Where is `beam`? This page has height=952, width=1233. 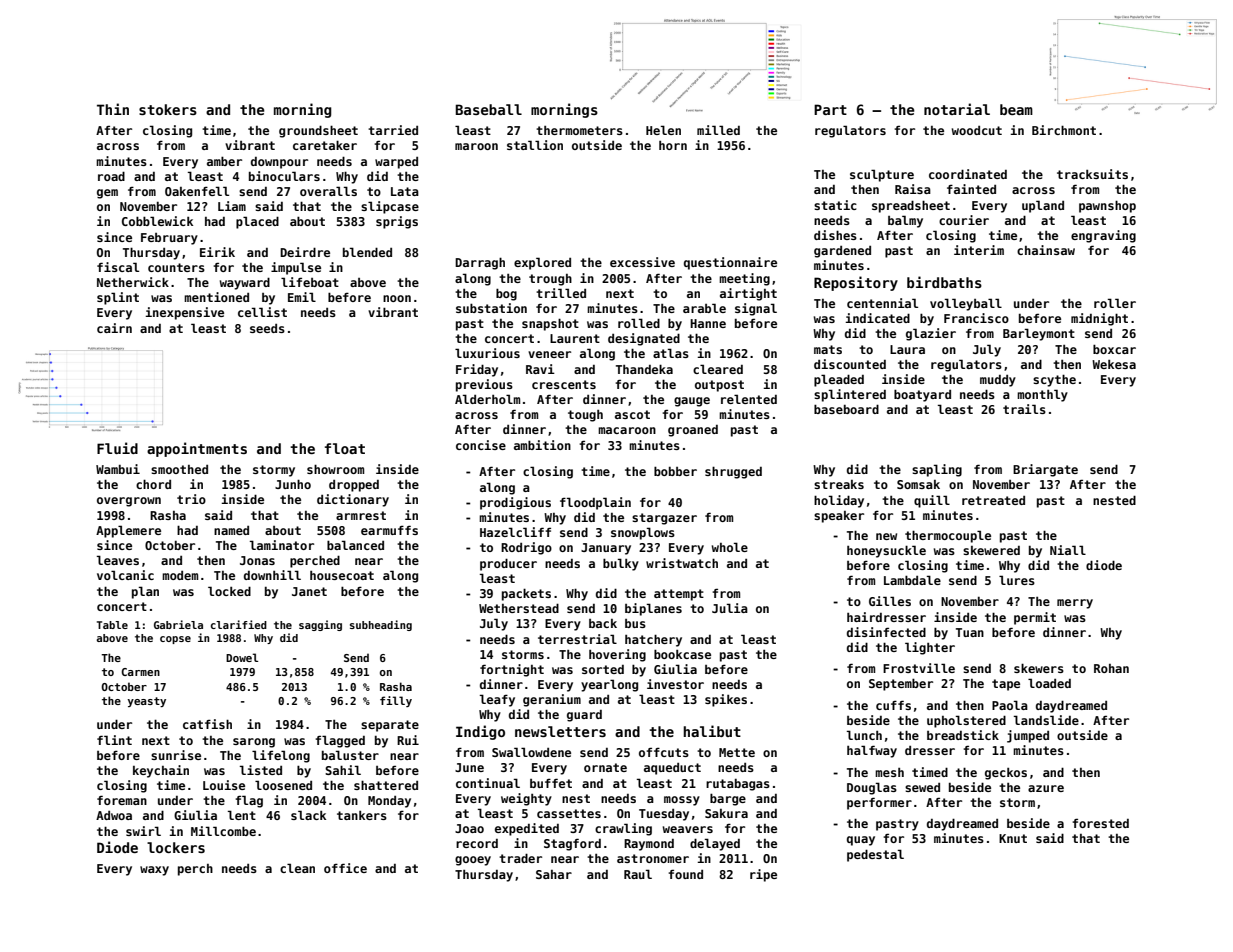 beam is located at coordinates (1016, 109).
